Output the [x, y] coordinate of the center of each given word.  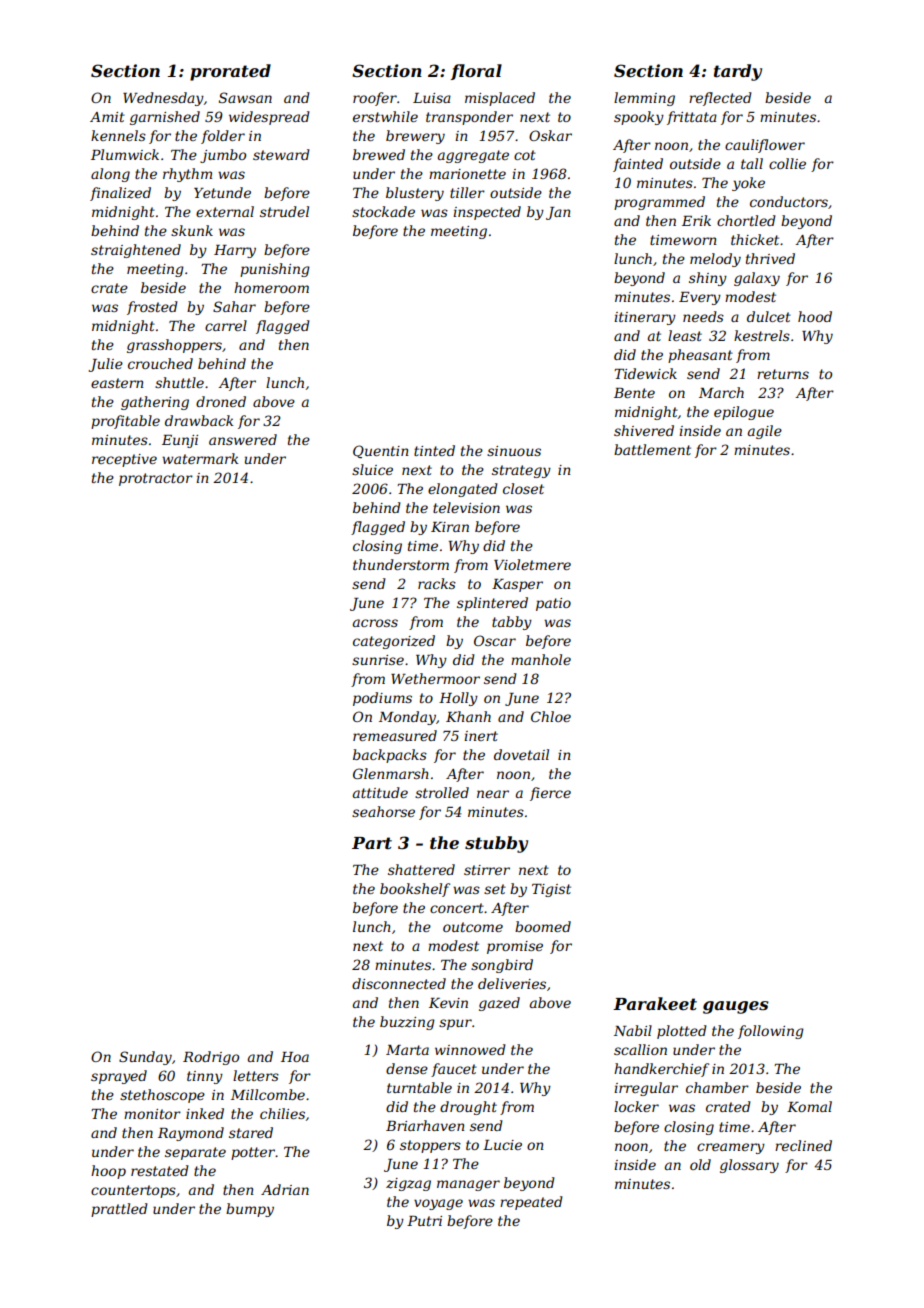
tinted [434, 450]
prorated [230, 72]
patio [553, 604]
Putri [424, 1221]
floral [476, 72]
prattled [119, 1210]
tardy [738, 72]
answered [243, 439]
